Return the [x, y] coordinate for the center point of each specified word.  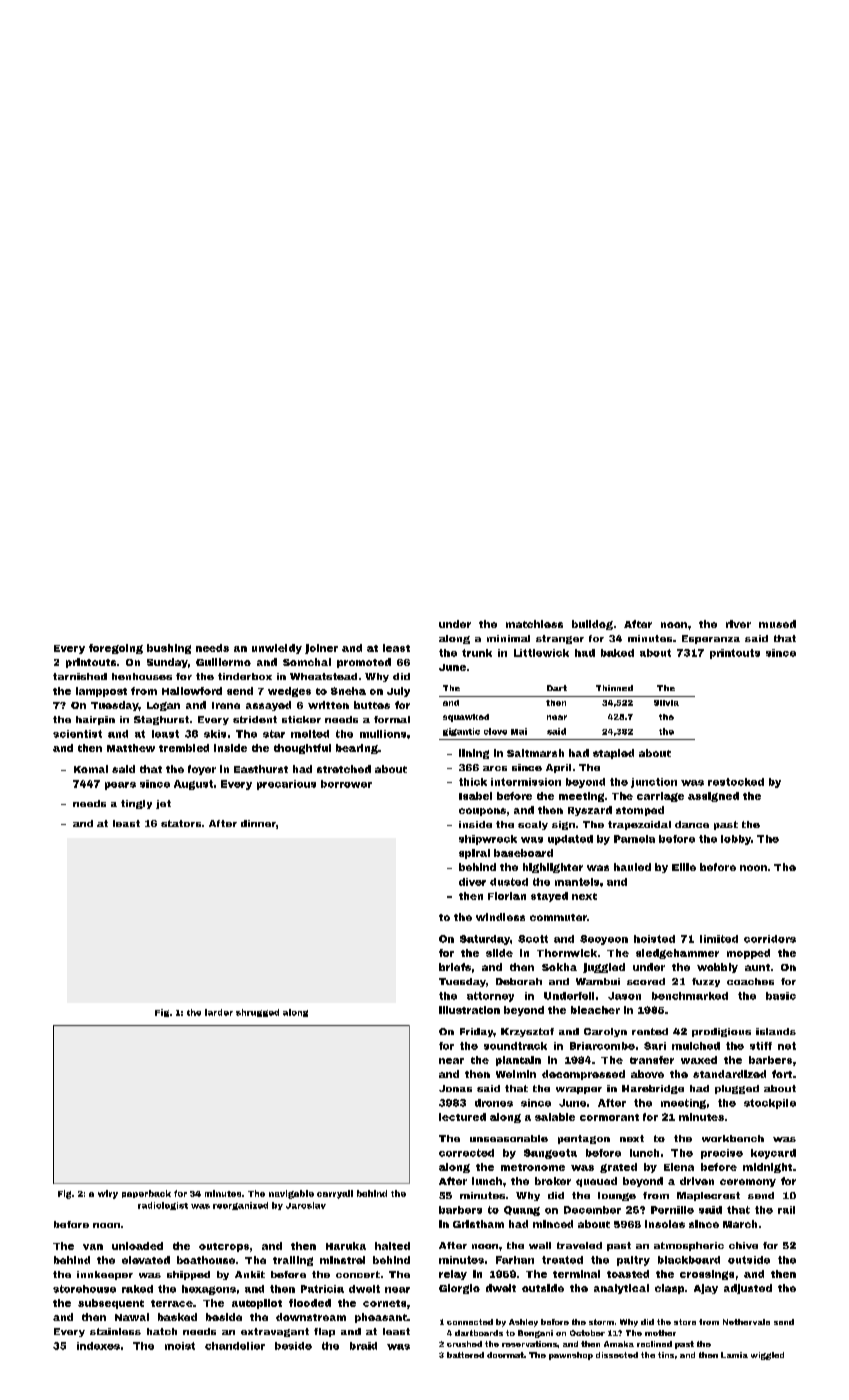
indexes [98, 1346]
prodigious [721, 1032]
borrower [346, 784]
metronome [533, 1167]
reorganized [240, 1206]
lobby [736, 840]
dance [692, 824]
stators [181, 823]
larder [219, 1012]
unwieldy [277, 649]
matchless [534, 624]
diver [472, 882]
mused [777, 624]
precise [722, 1154]
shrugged [257, 1013]
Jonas [455, 1088]
